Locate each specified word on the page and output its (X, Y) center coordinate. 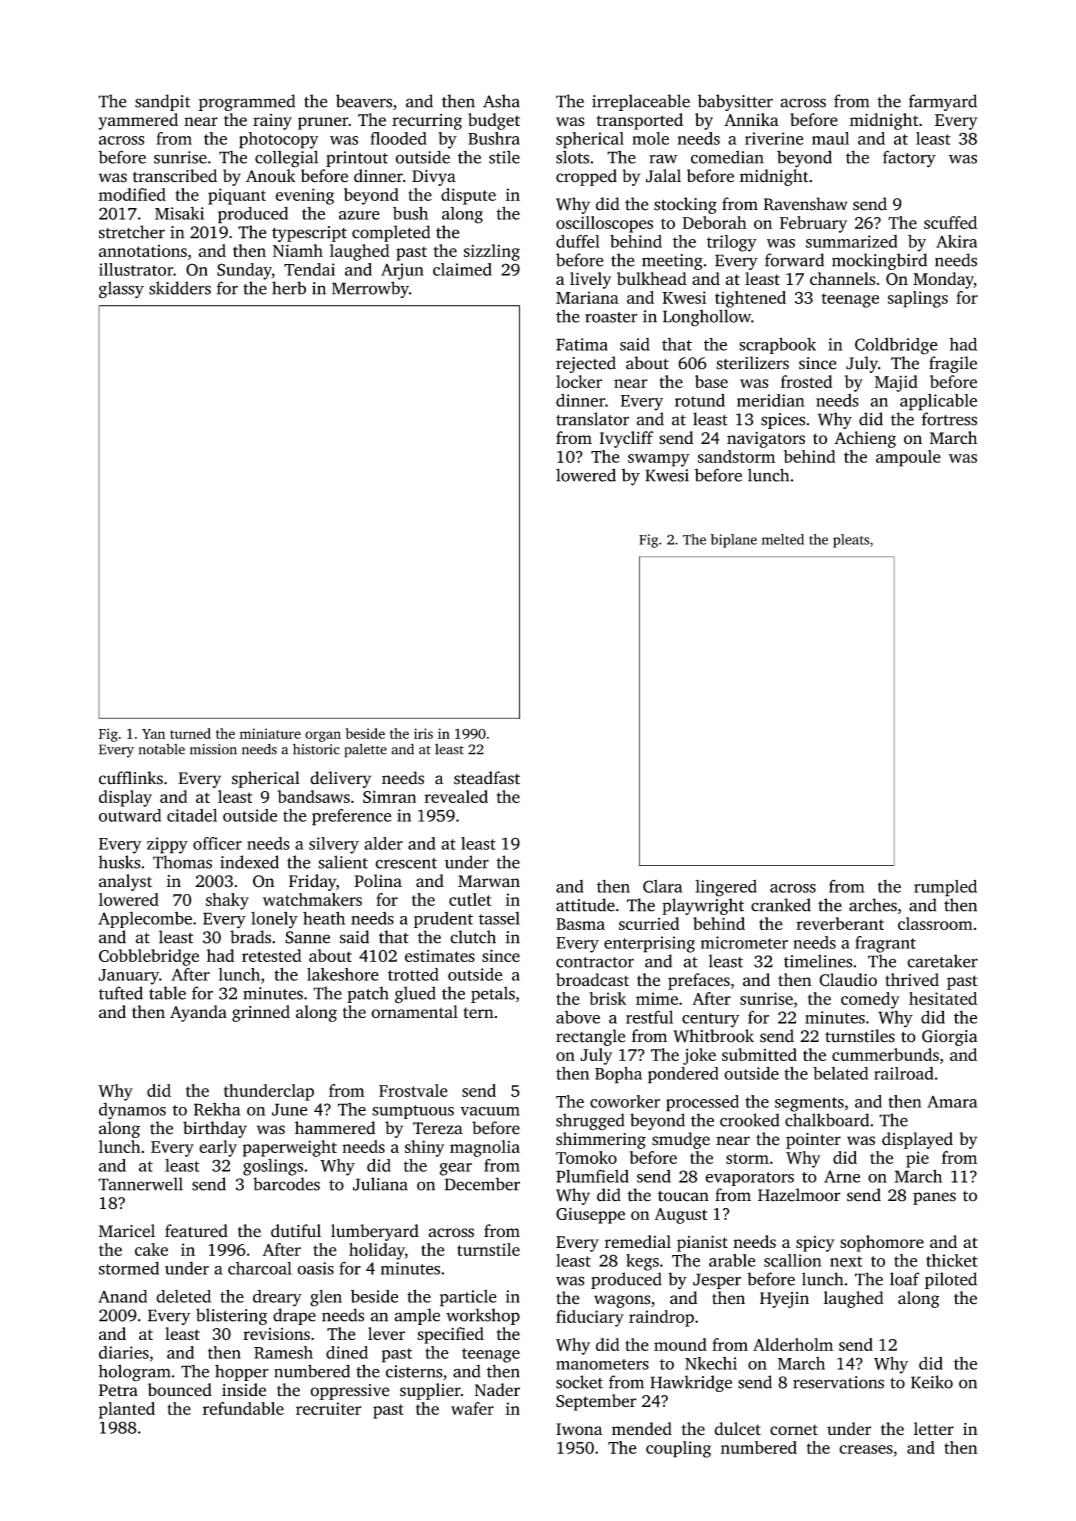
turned (190, 733)
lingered (726, 888)
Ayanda (198, 1013)
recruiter (329, 1408)
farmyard (943, 102)
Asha (501, 101)
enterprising (649, 944)
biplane (734, 541)
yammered (138, 121)
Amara (952, 1102)
